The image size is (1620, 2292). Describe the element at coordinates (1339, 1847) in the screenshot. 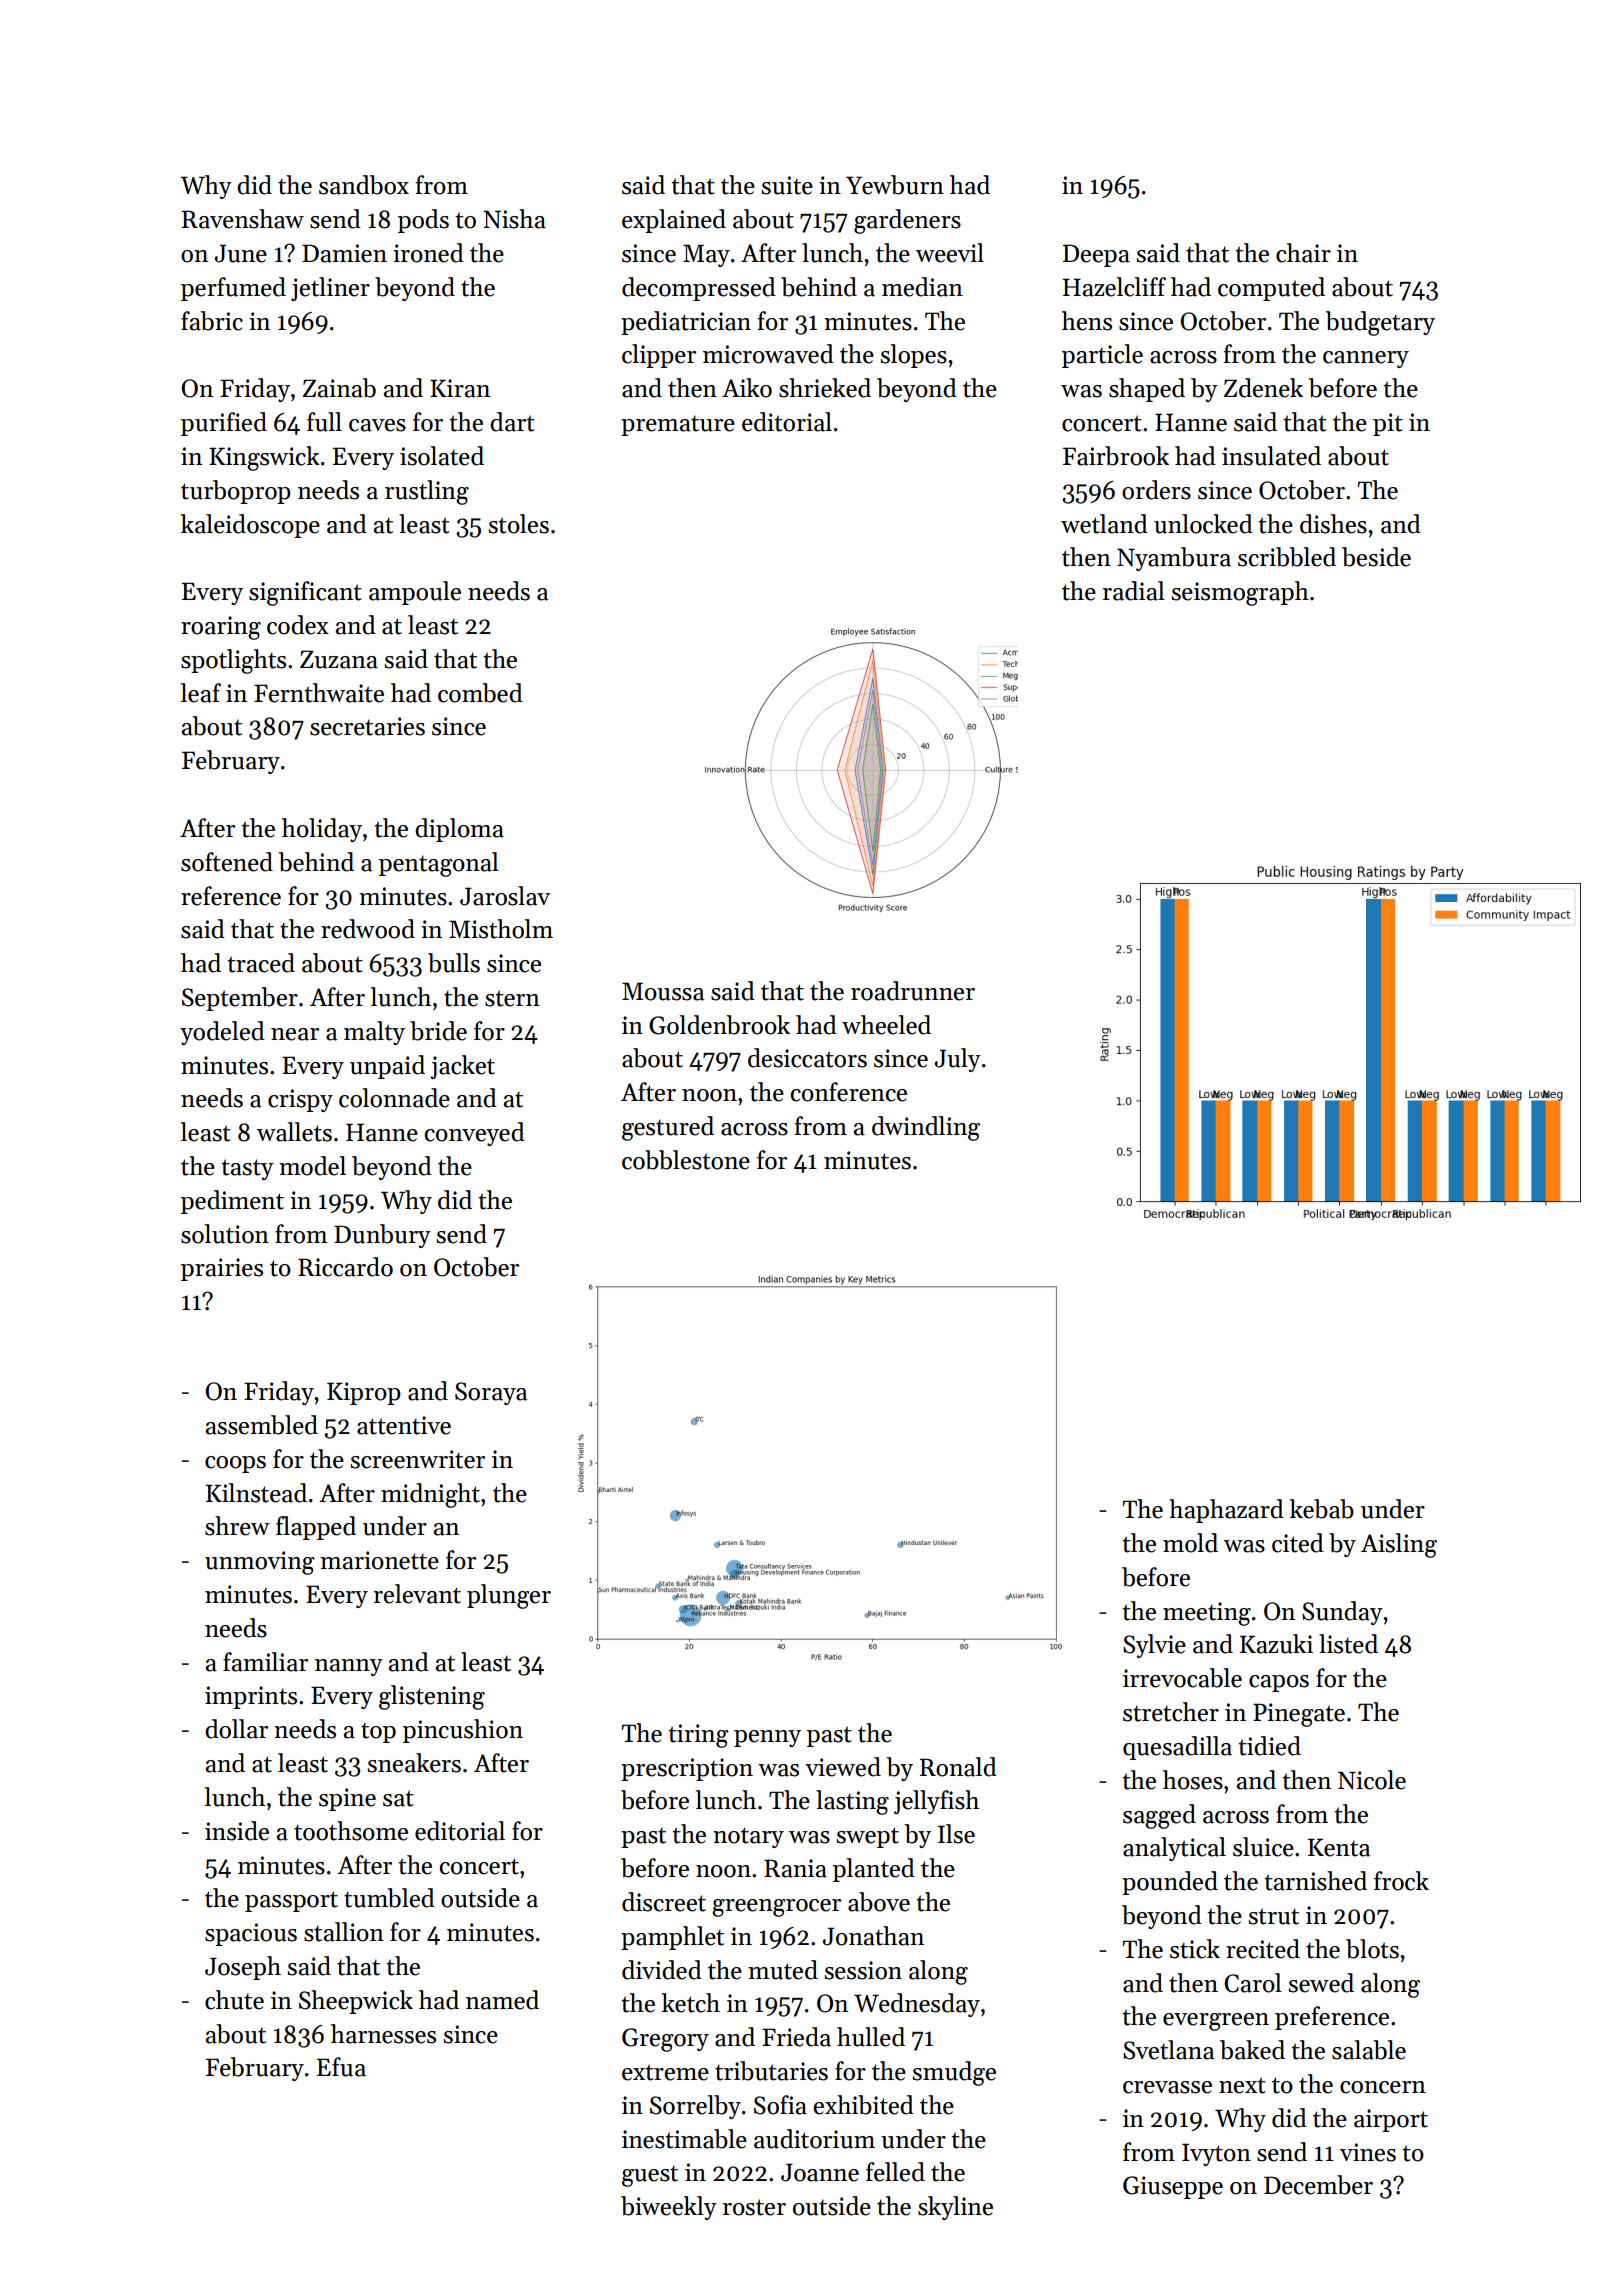

I see `Kenta` at that location.
